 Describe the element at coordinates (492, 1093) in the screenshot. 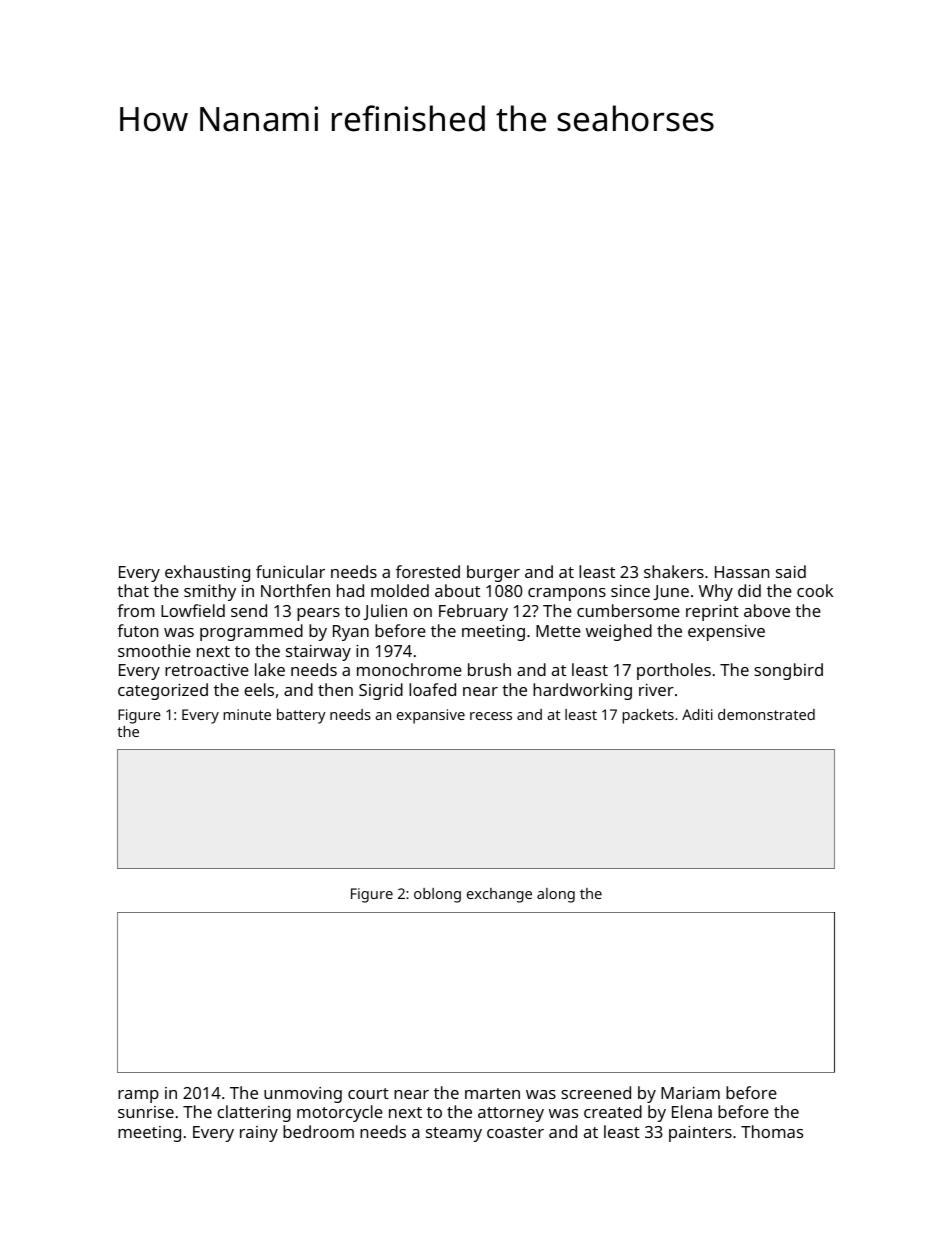

I see `marten` at that location.
